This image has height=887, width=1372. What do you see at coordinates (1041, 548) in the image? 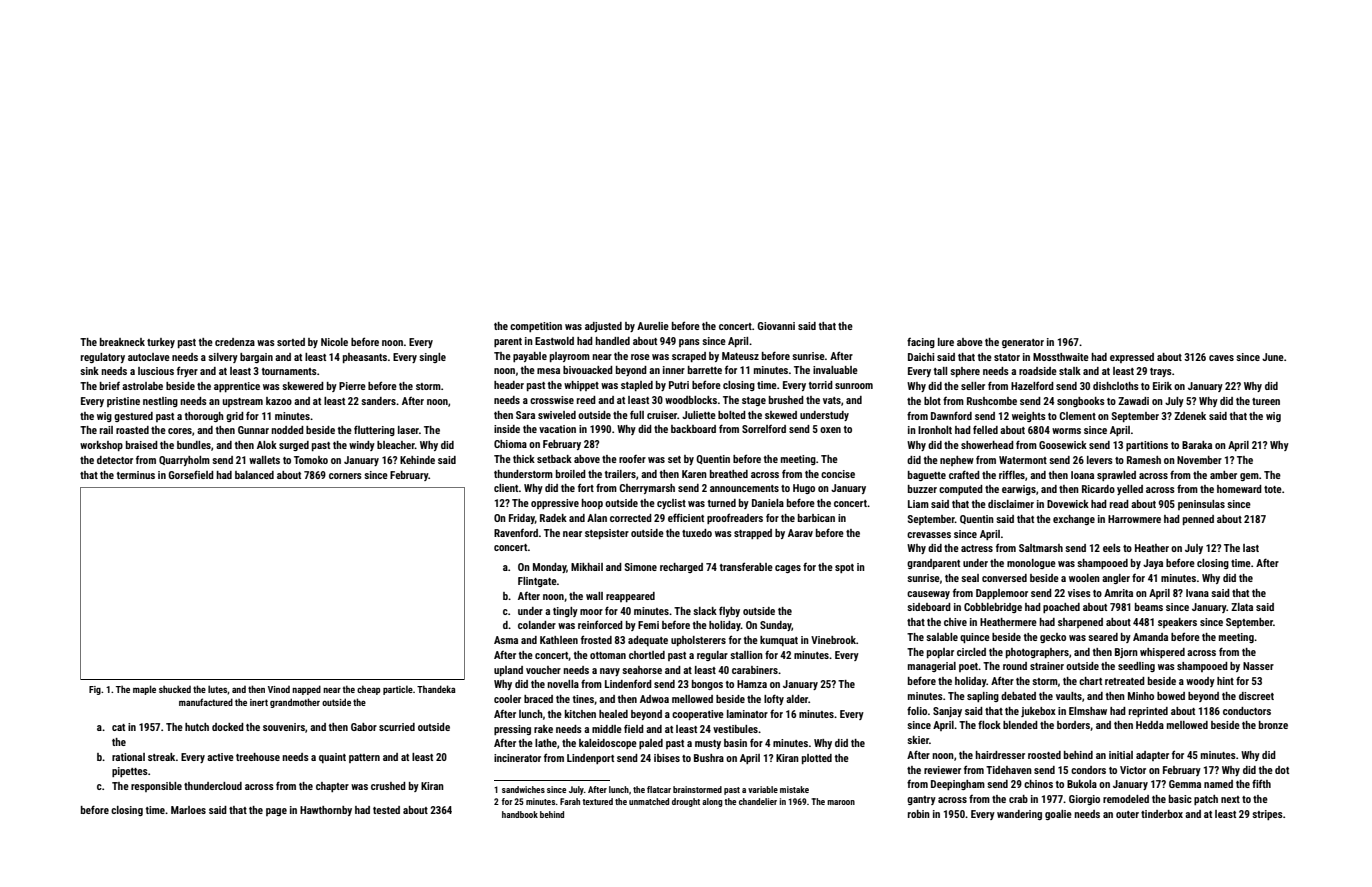
I see `Saltmarsh` at bounding box center [1041, 548].
